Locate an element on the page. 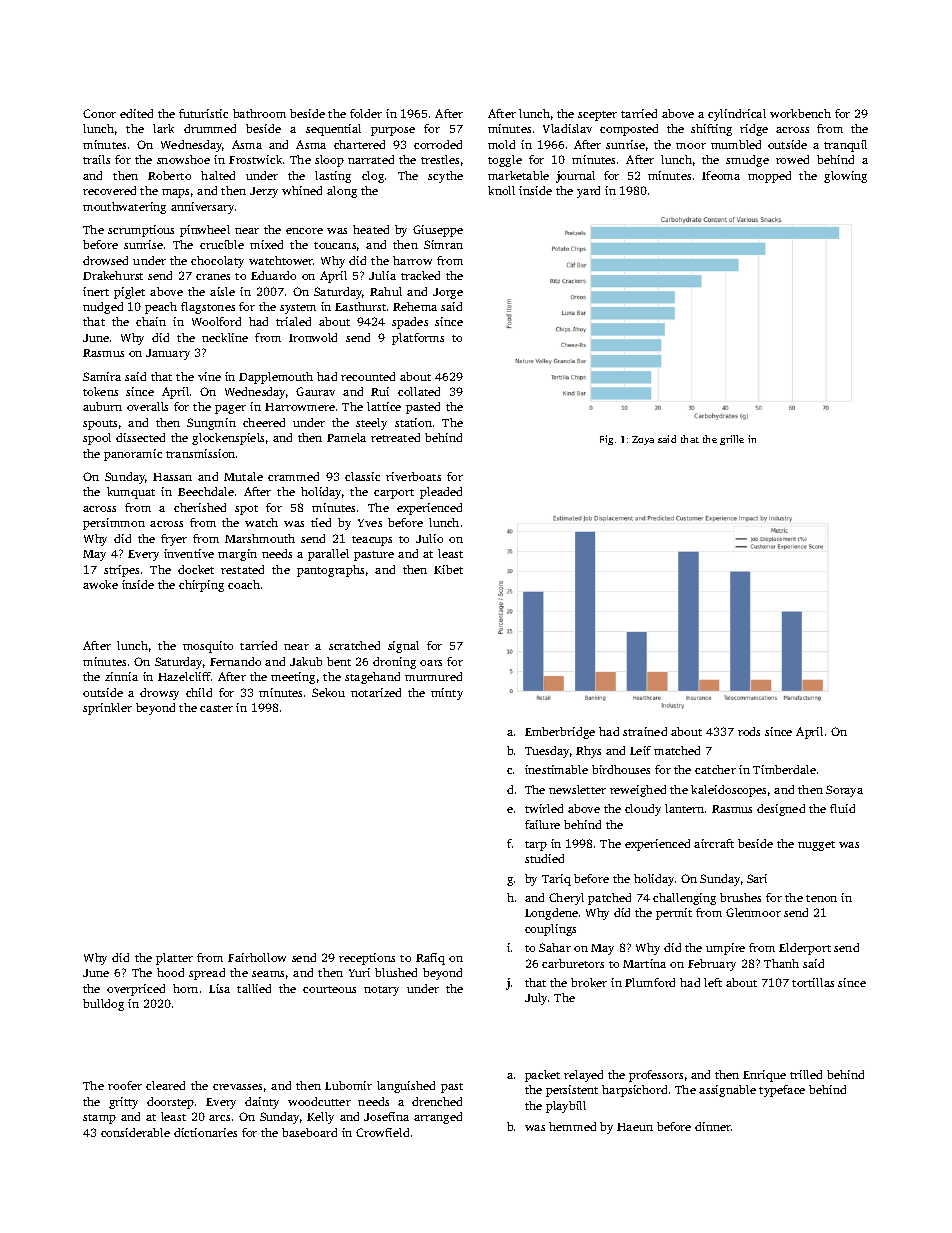 The width and height of the document is (952, 1233). grille is located at coordinates (732, 440).
